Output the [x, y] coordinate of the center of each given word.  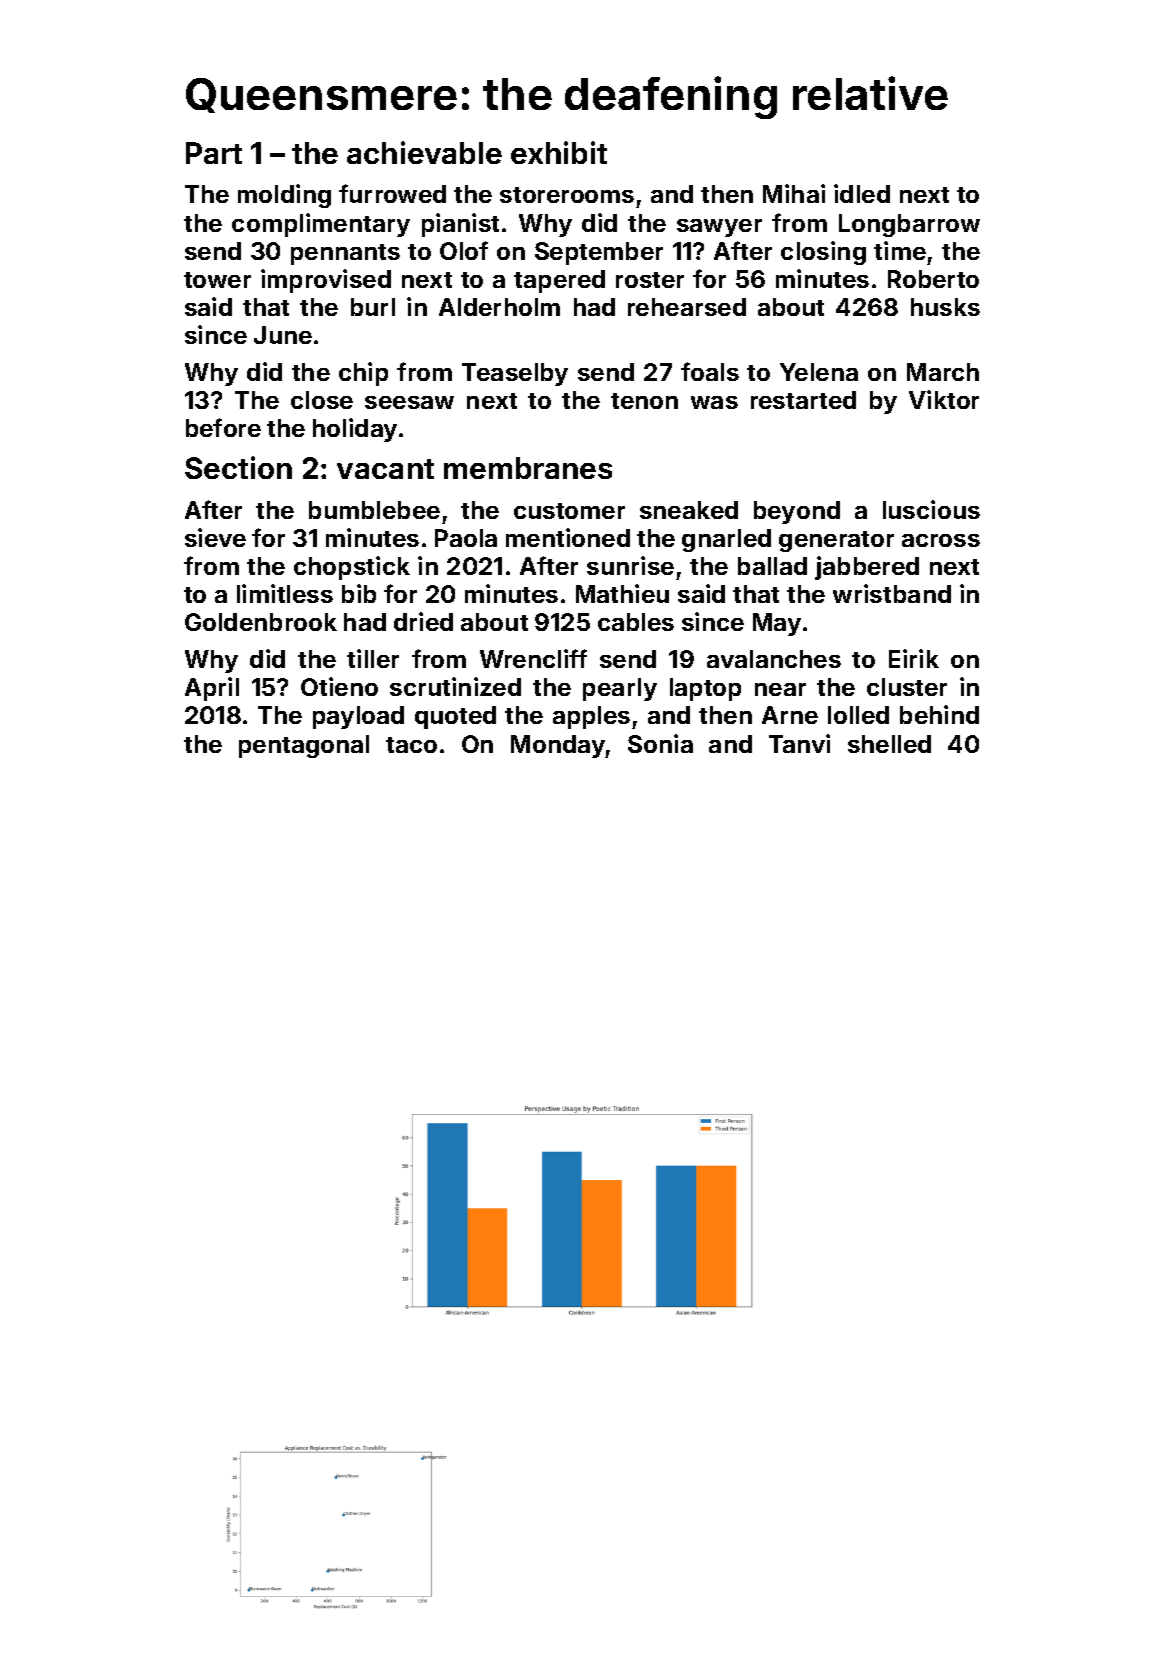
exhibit [559, 152]
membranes [528, 468]
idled [862, 193]
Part [214, 153]
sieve [215, 537]
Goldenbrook [261, 622]
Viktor [944, 399]
